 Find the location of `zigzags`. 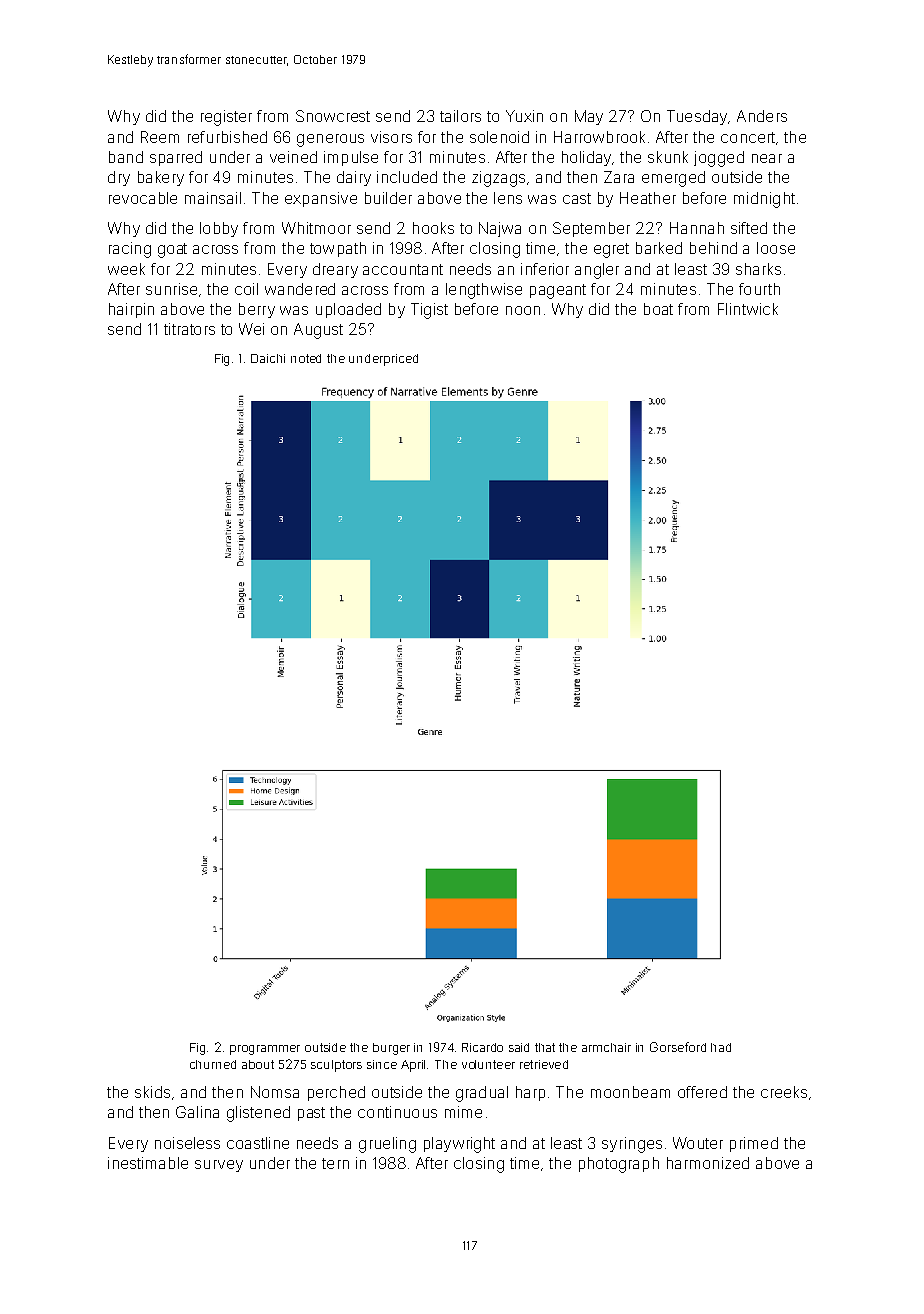

zigzags is located at coordinates (498, 179).
